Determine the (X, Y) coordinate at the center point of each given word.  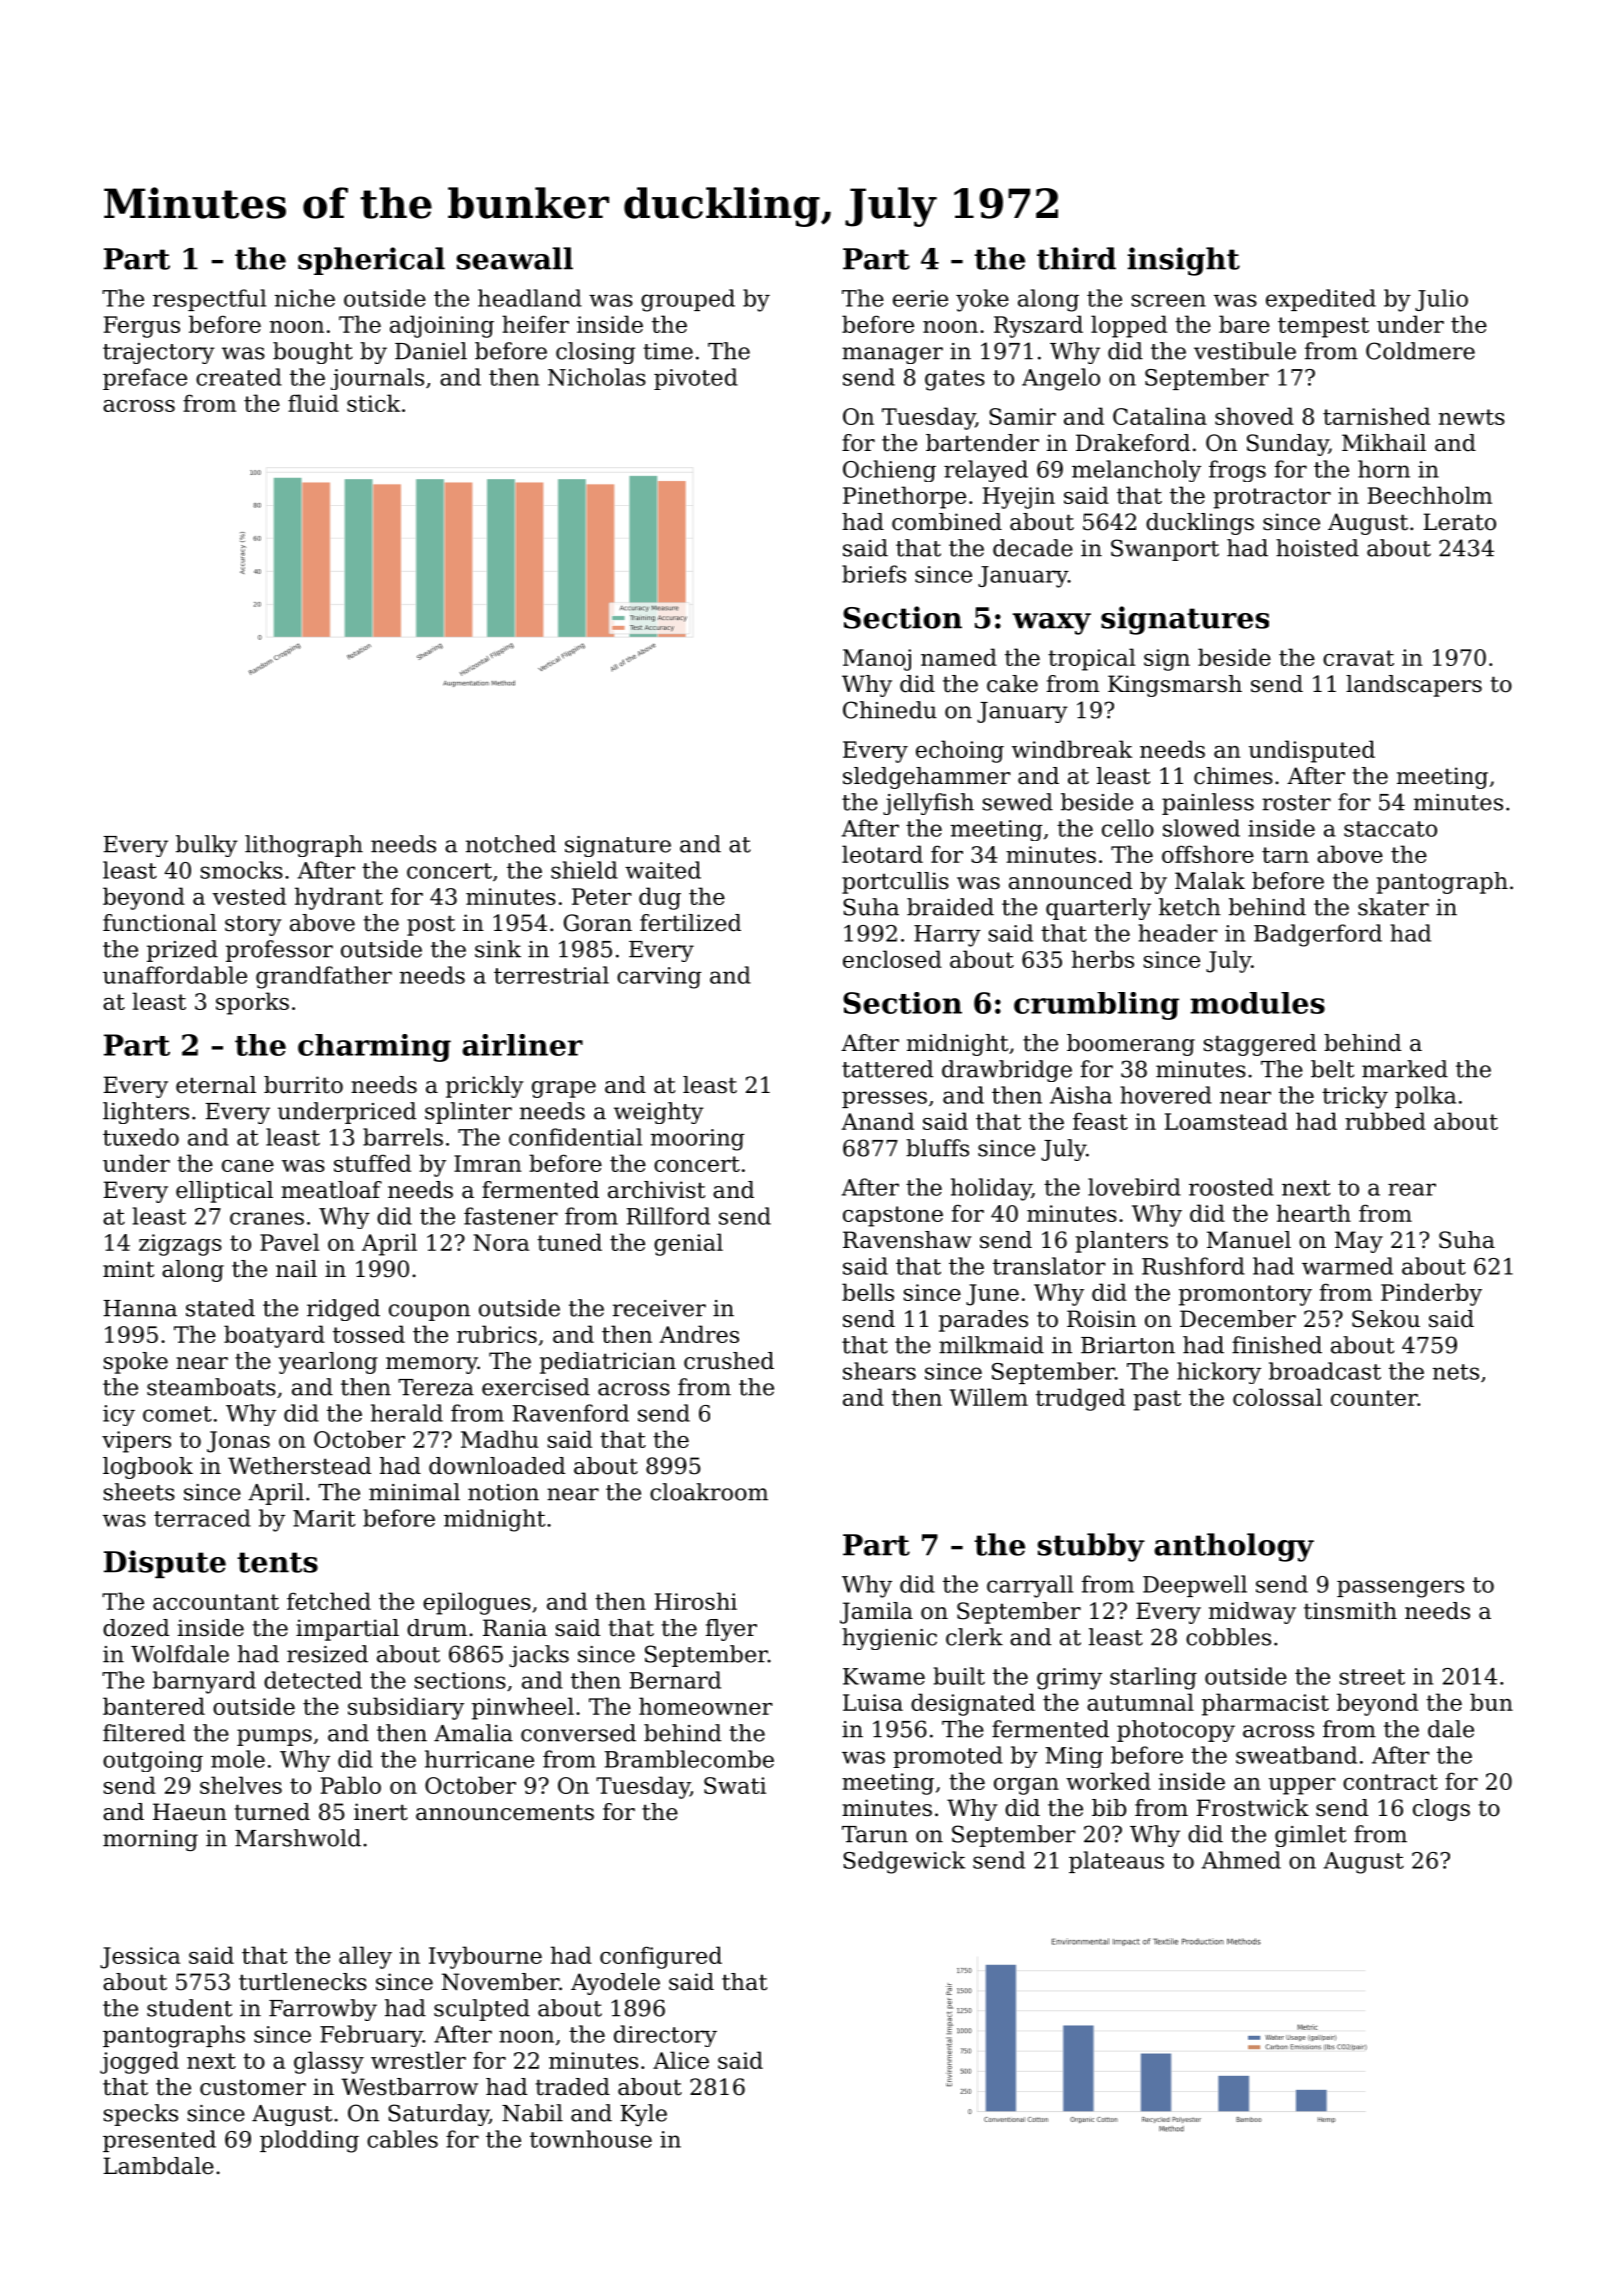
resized (327, 1654)
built (959, 1676)
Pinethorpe (904, 497)
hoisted (1317, 548)
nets (1456, 1372)
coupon (429, 1312)
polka (1425, 1097)
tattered (887, 1069)
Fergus (142, 327)
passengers (1400, 1589)
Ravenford (571, 1413)
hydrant (339, 898)
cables (402, 2139)
